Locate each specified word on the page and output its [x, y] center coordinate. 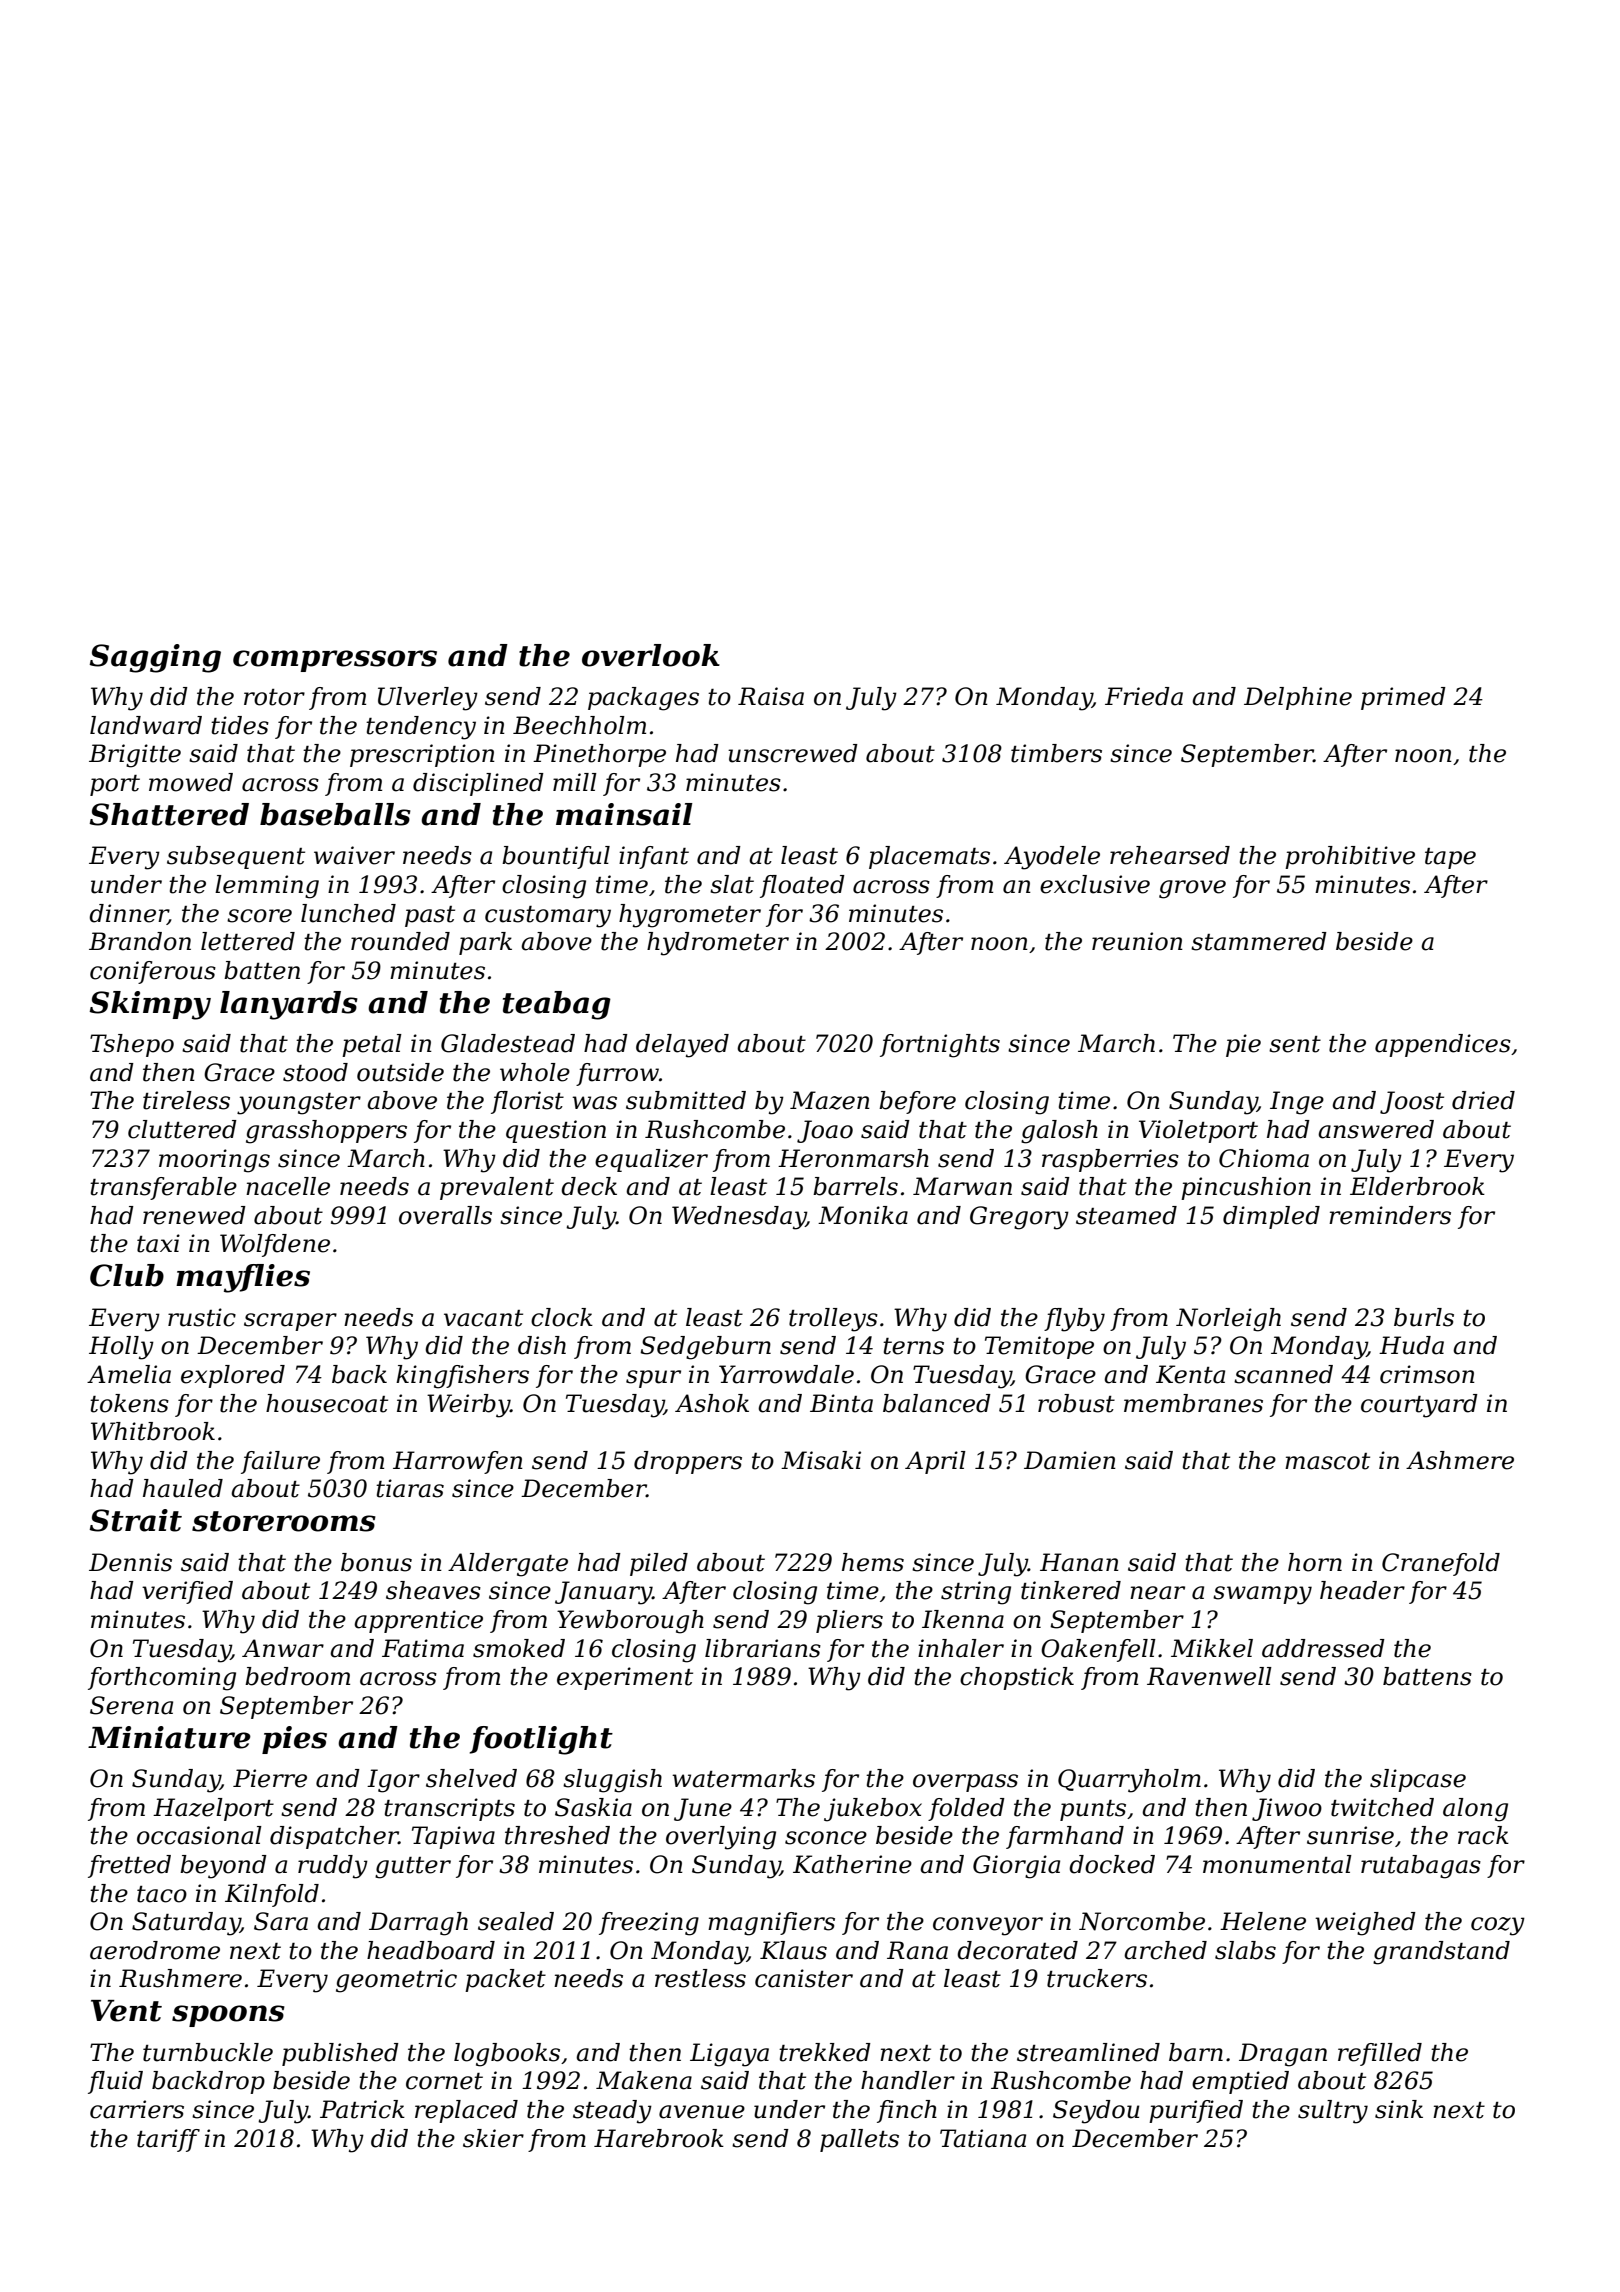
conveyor [988, 1926]
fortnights [940, 1046]
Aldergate [508, 1565]
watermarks [743, 1778]
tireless [186, 1100]
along [1475, 1810]
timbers [1056, 753]
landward [146, 725]
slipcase [1418, 1780]
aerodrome [155, 1950]
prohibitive [1350, 857]
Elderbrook [1417, 1186]
